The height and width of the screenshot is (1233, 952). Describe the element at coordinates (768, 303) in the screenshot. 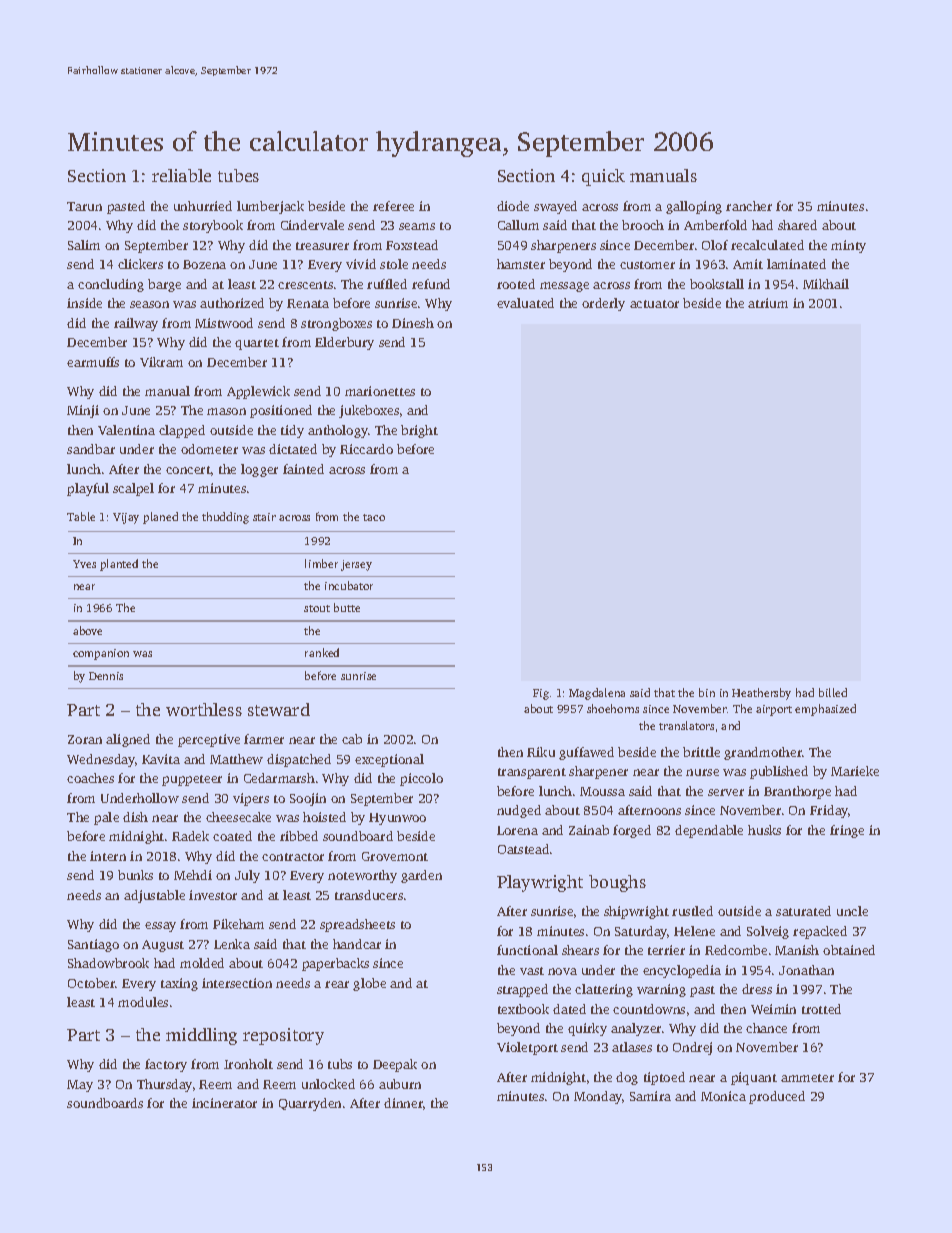

I see `atrium` at that location.
